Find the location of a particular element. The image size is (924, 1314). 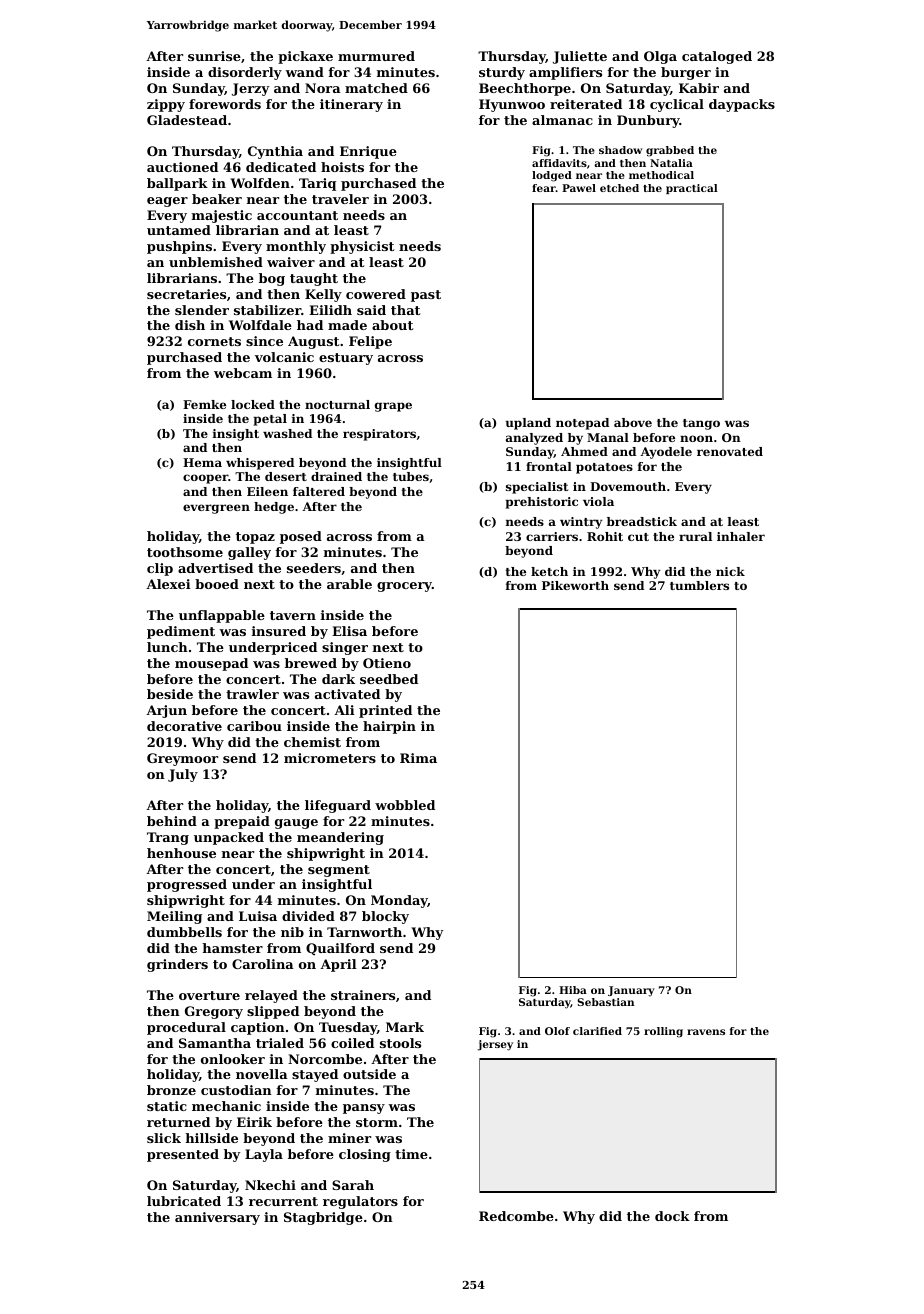

anniversary is located at coordinates (217, 1218).
